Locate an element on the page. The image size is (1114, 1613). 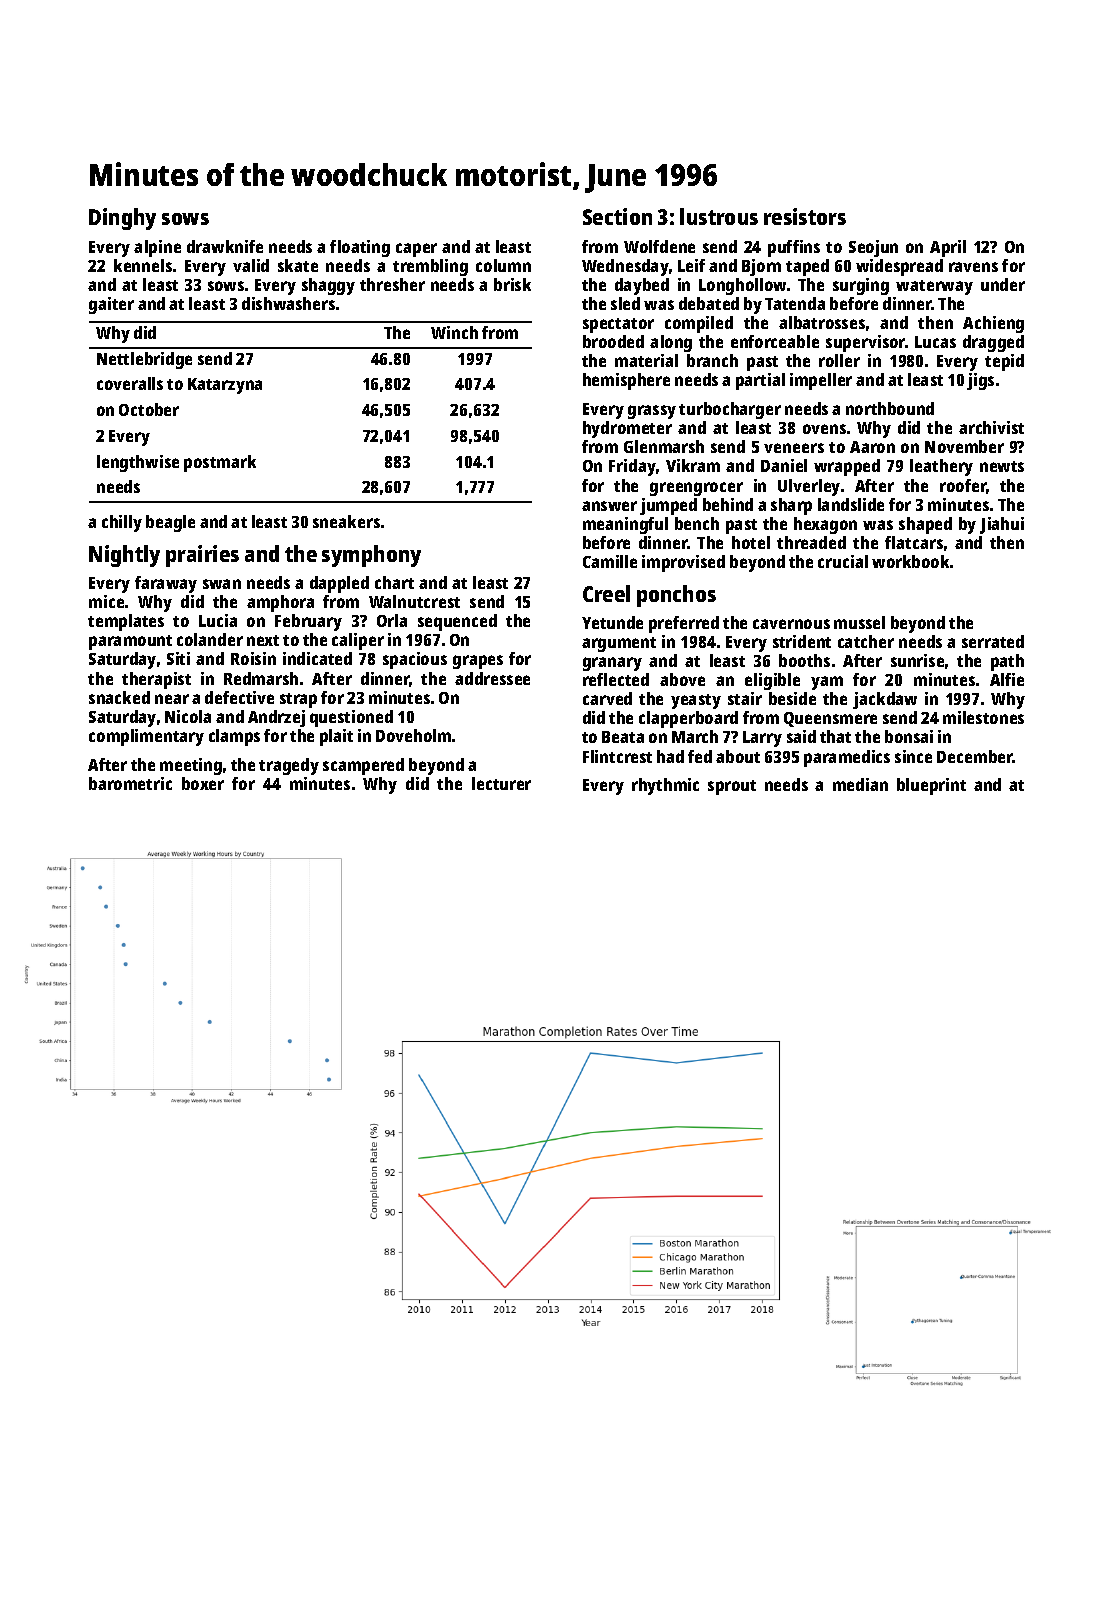
Creel is located at coordinates (606, 593).
